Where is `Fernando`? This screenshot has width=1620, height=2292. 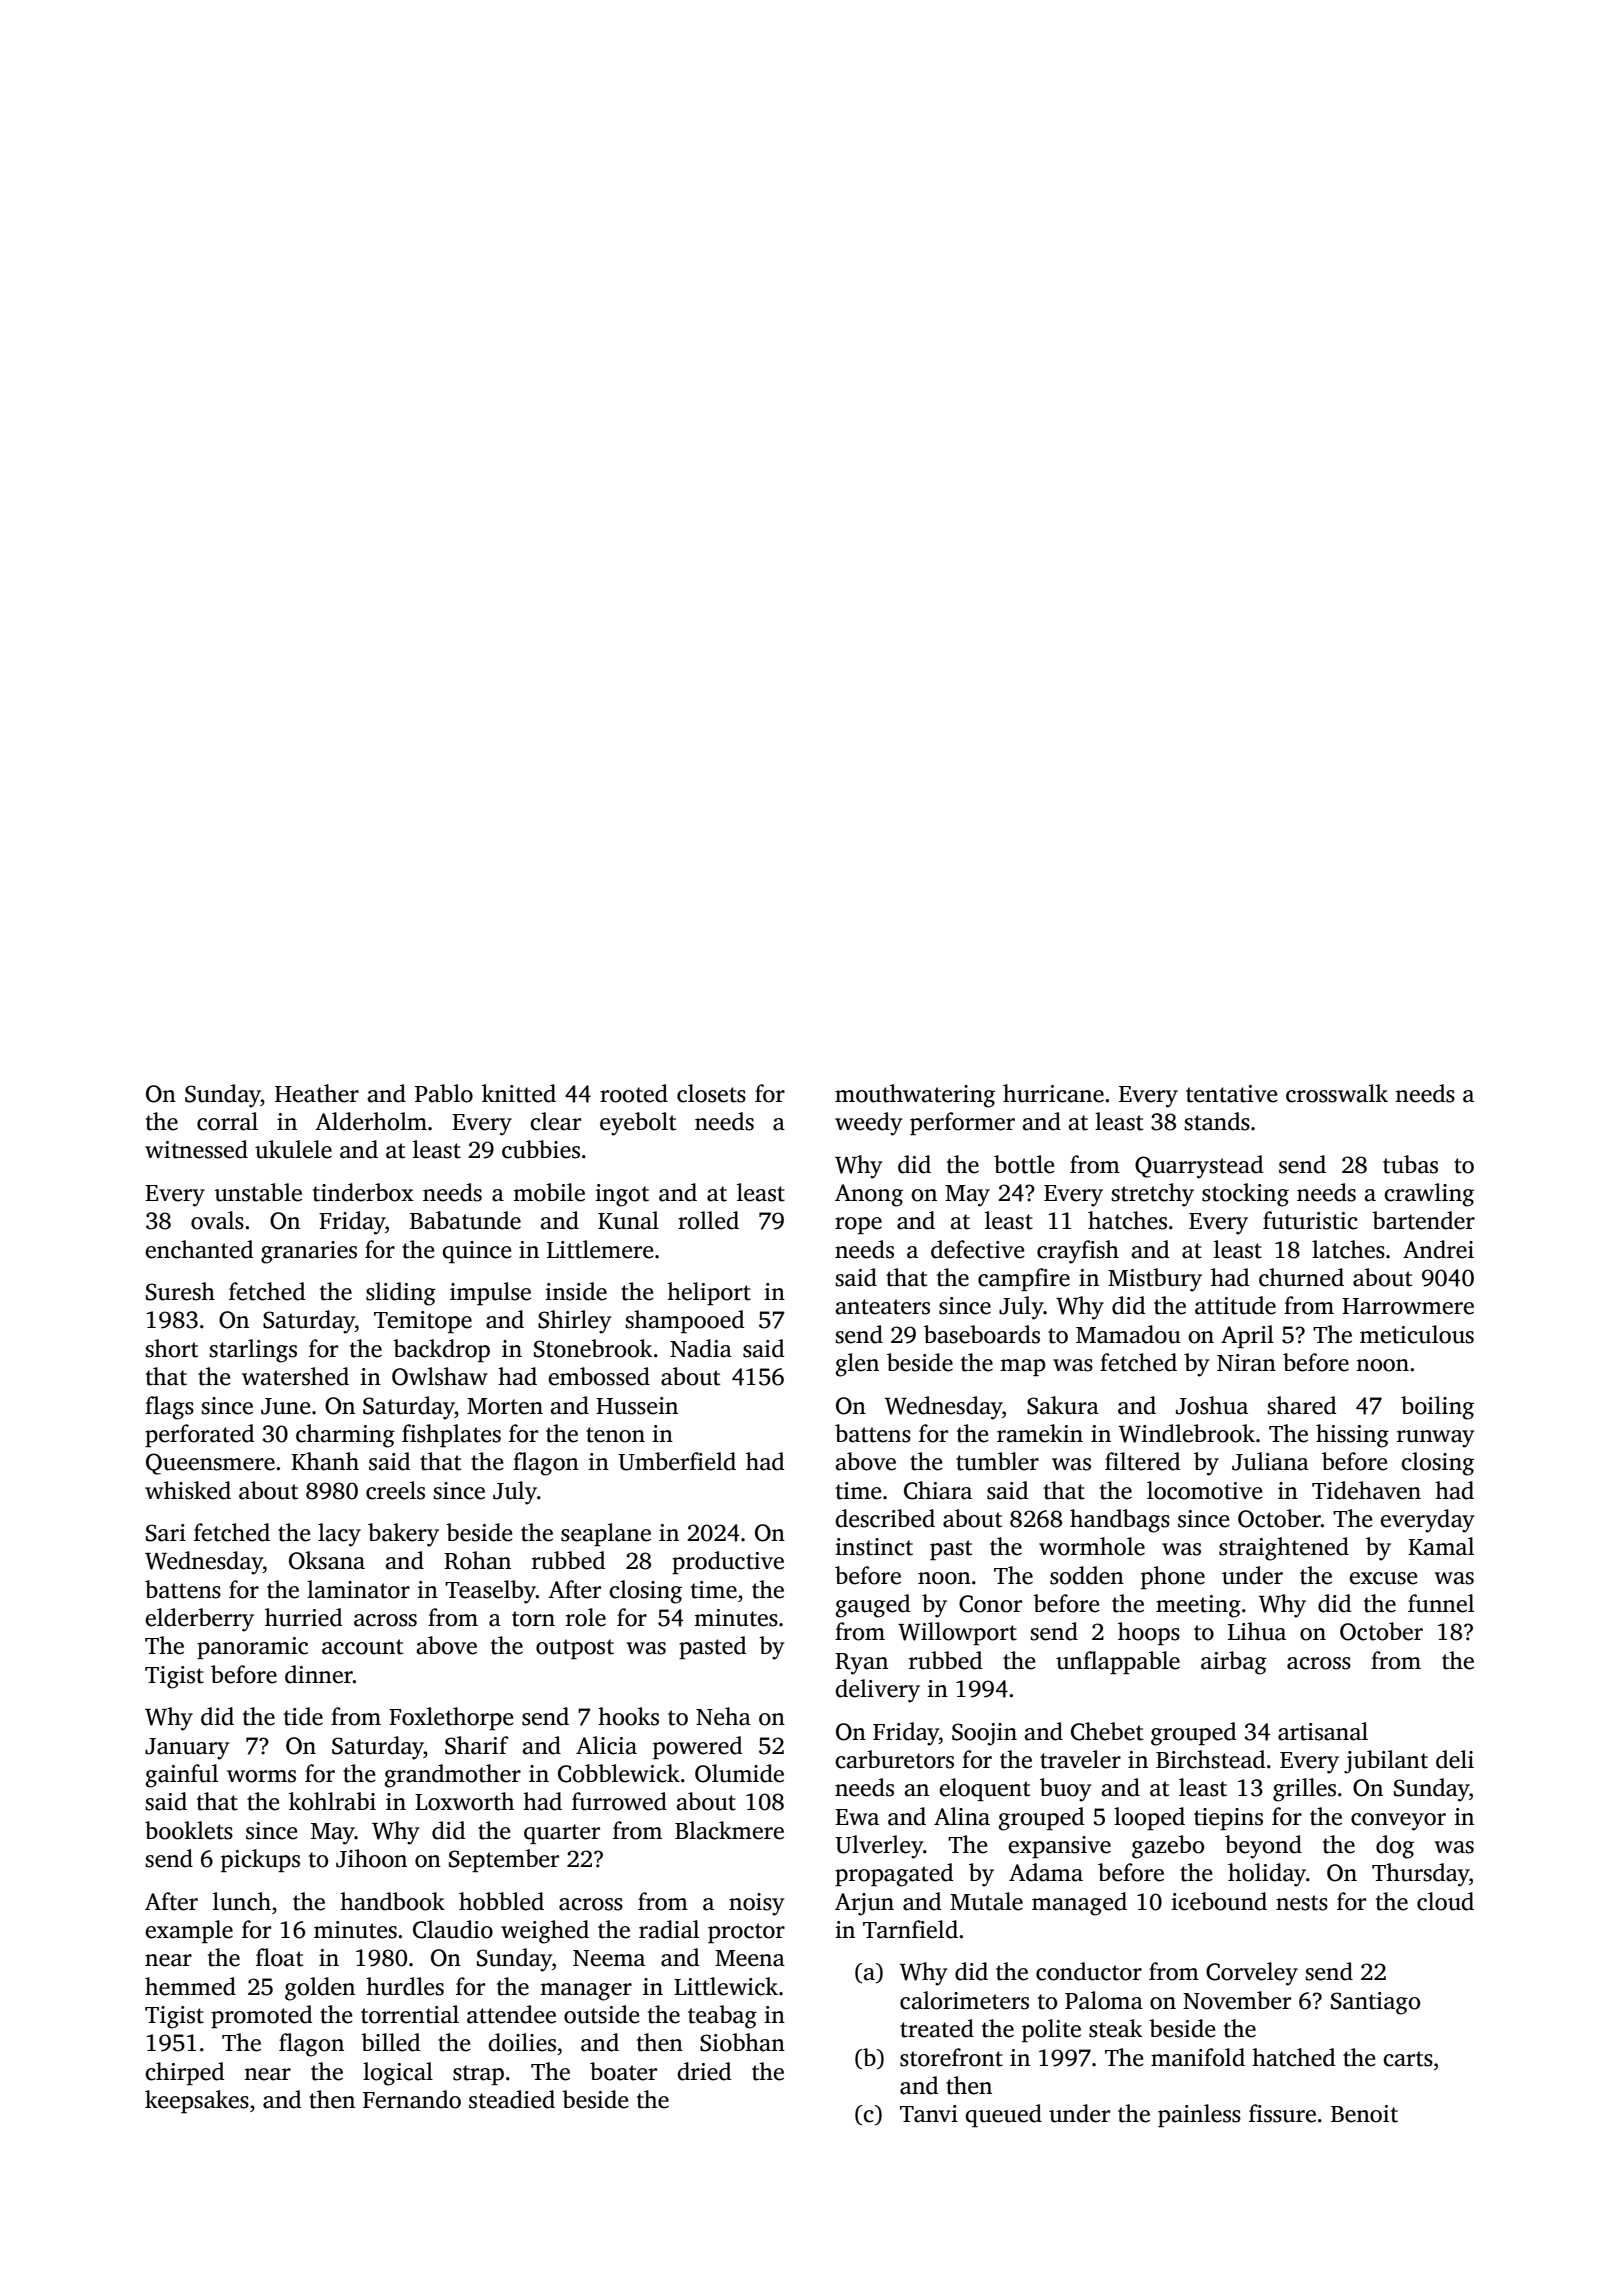 Fernando is located at coordinates (412, 2099).
